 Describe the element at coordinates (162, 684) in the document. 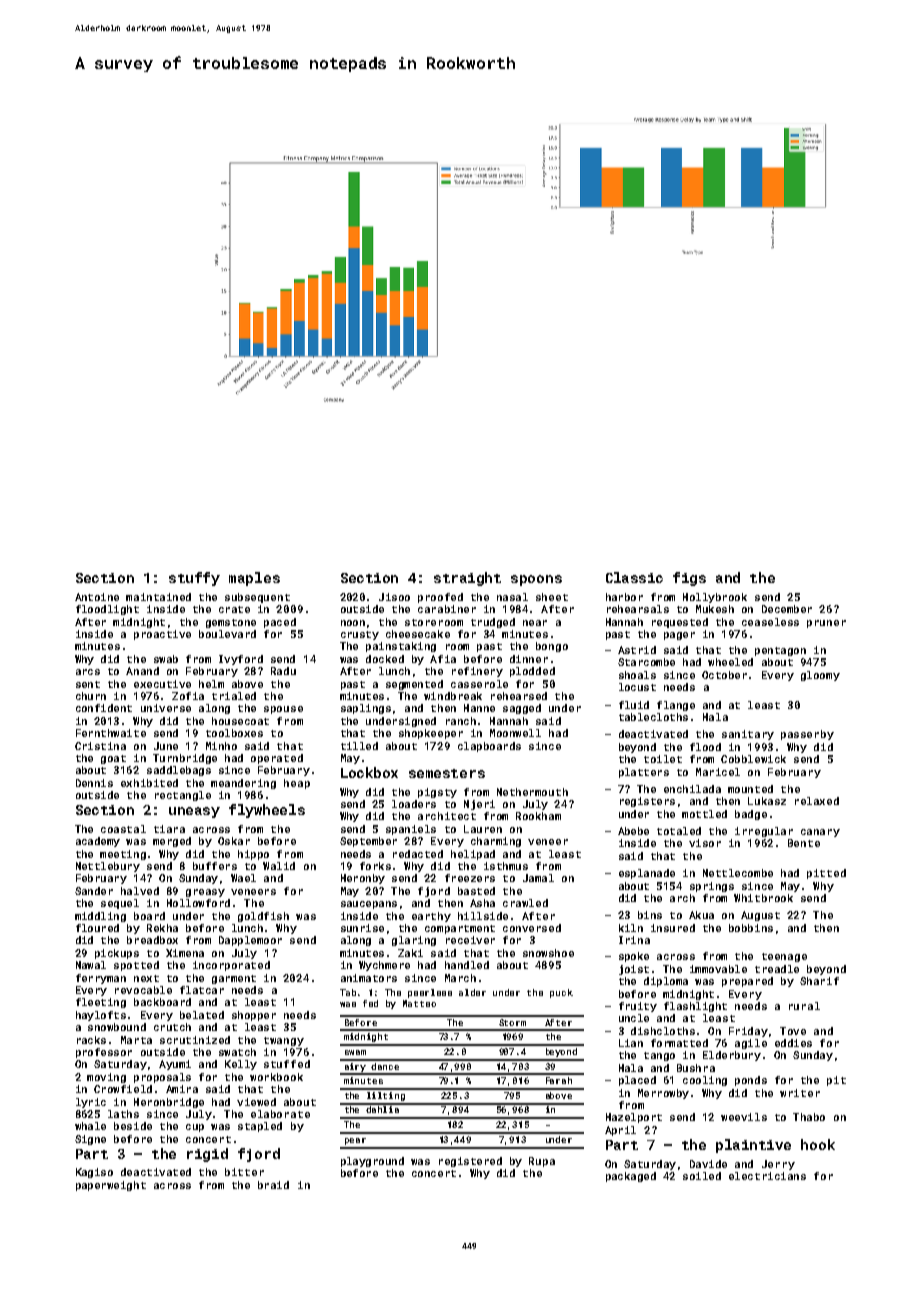

I see `executive` at that location.
